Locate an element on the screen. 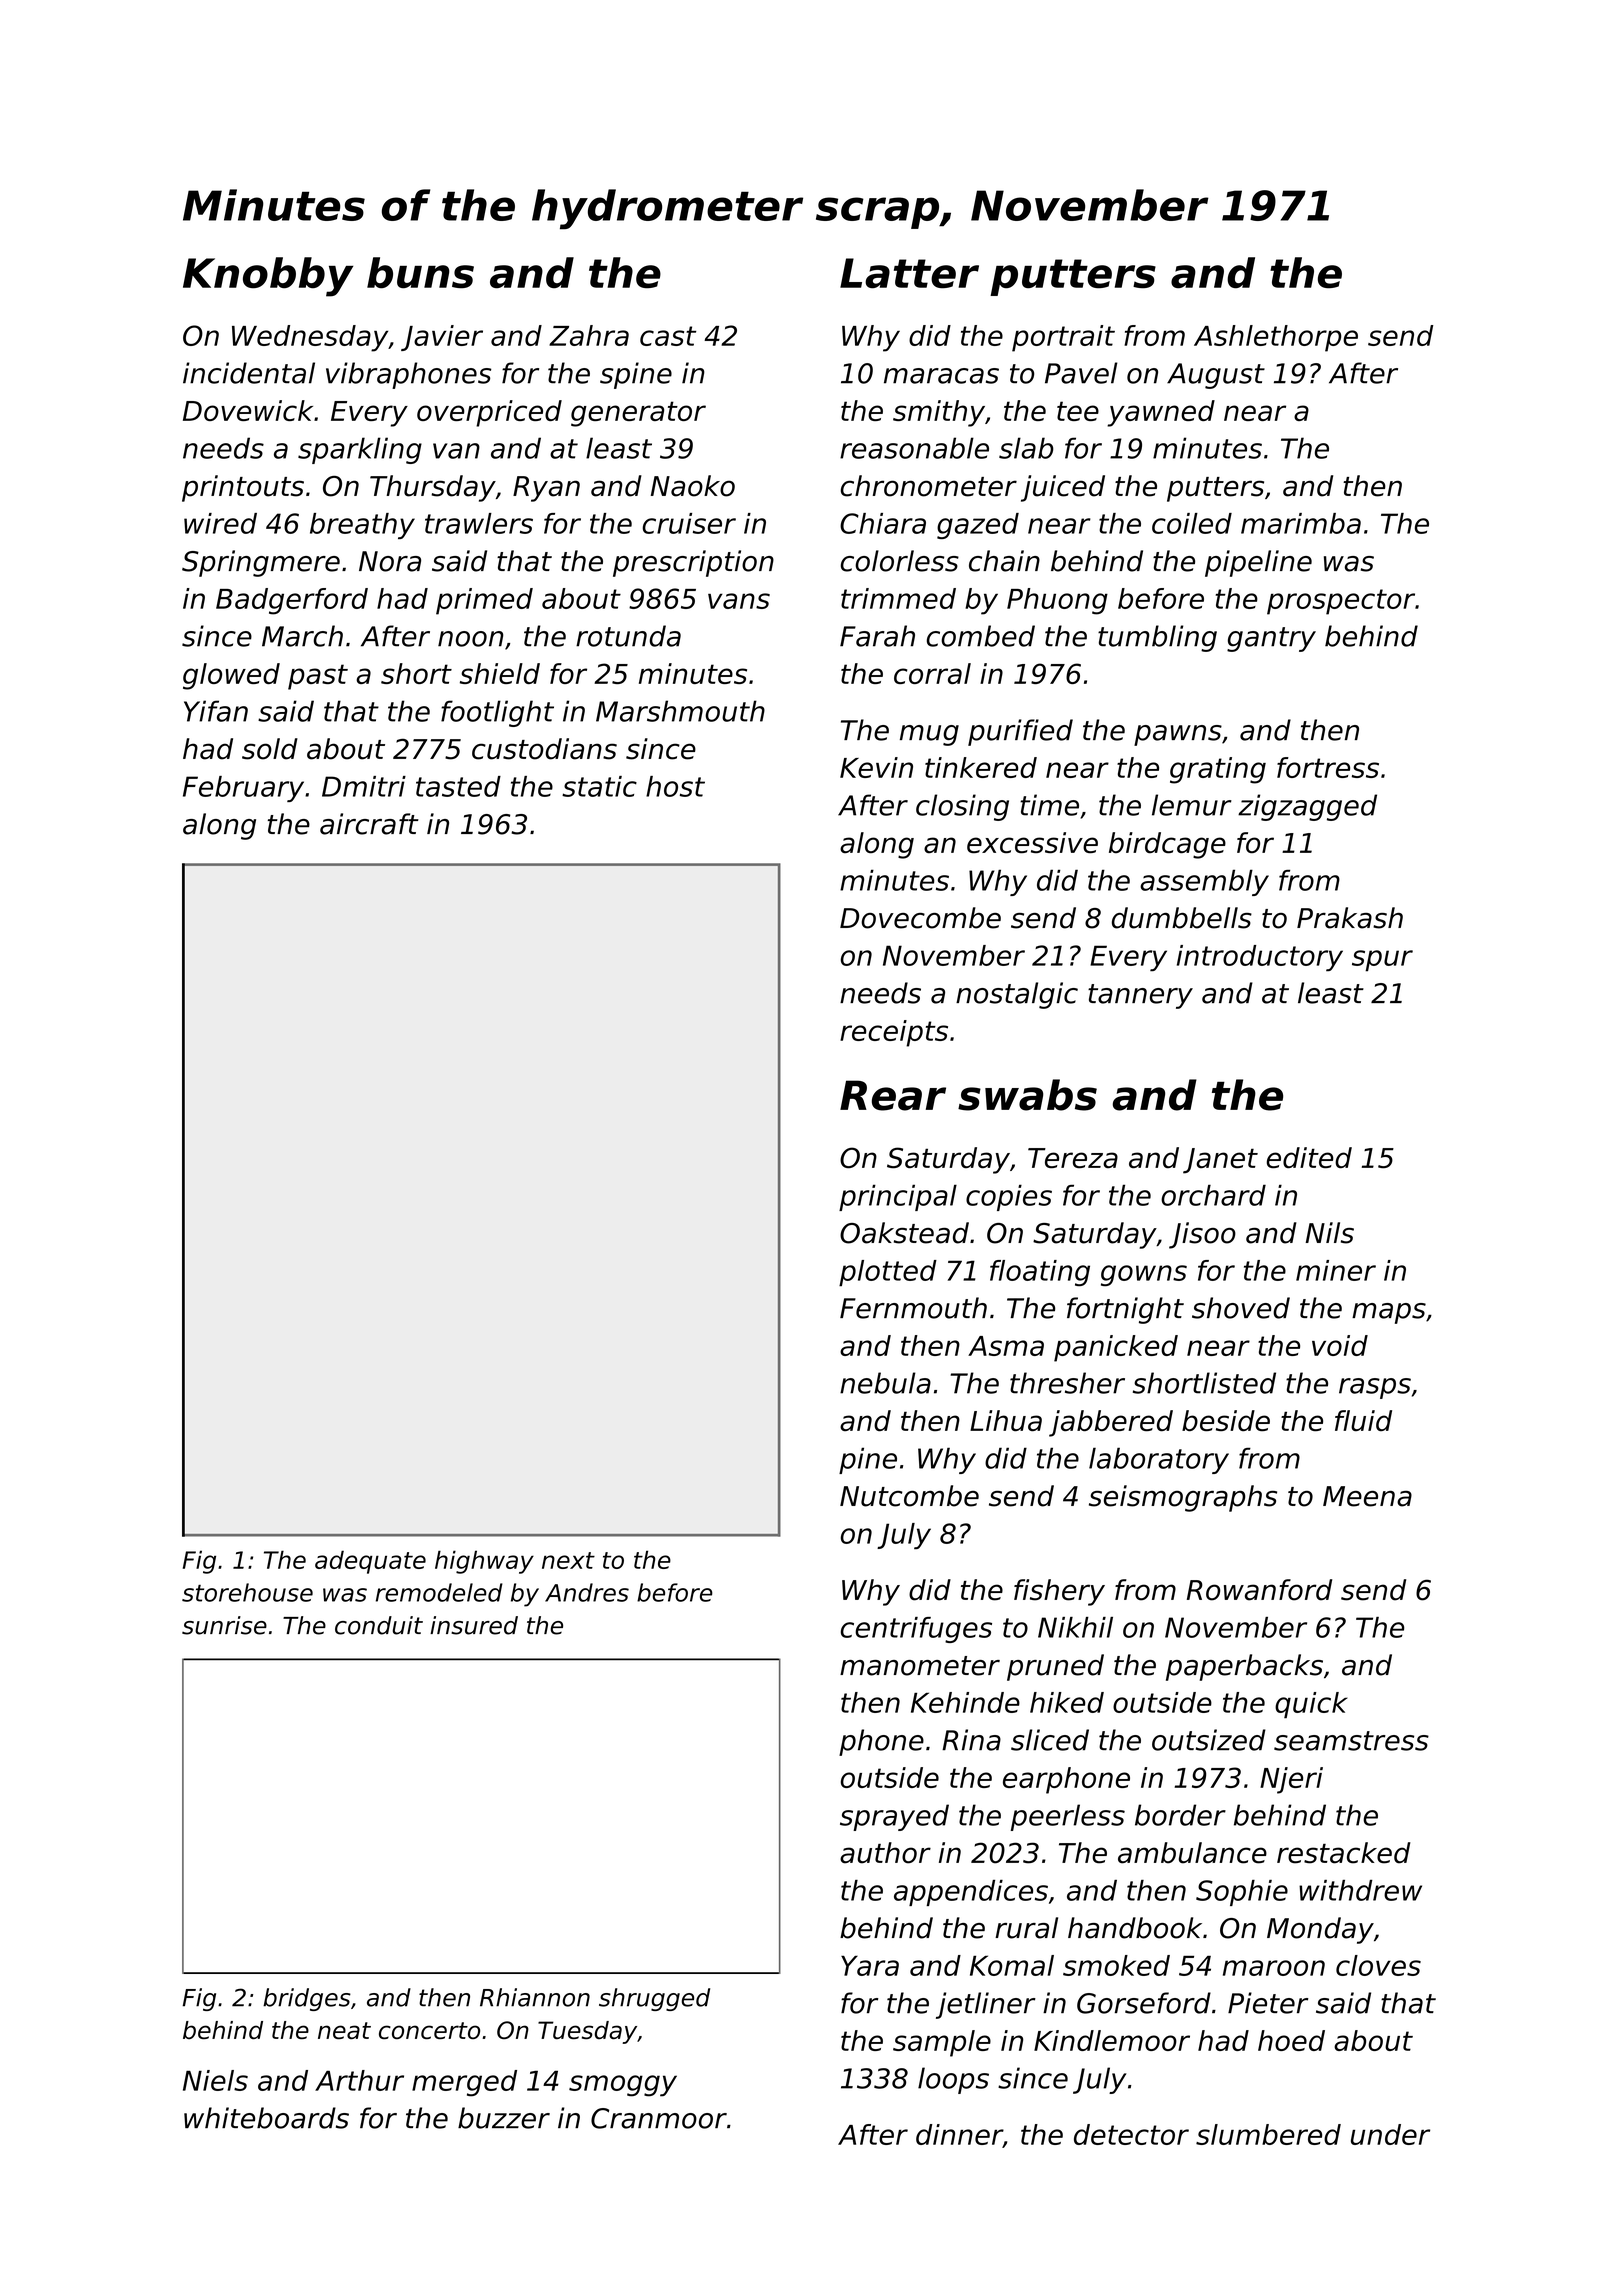 Image resolution: width=1620 pixels, height=2292 pixels. marimba is located at coordinates (1301, 523).
